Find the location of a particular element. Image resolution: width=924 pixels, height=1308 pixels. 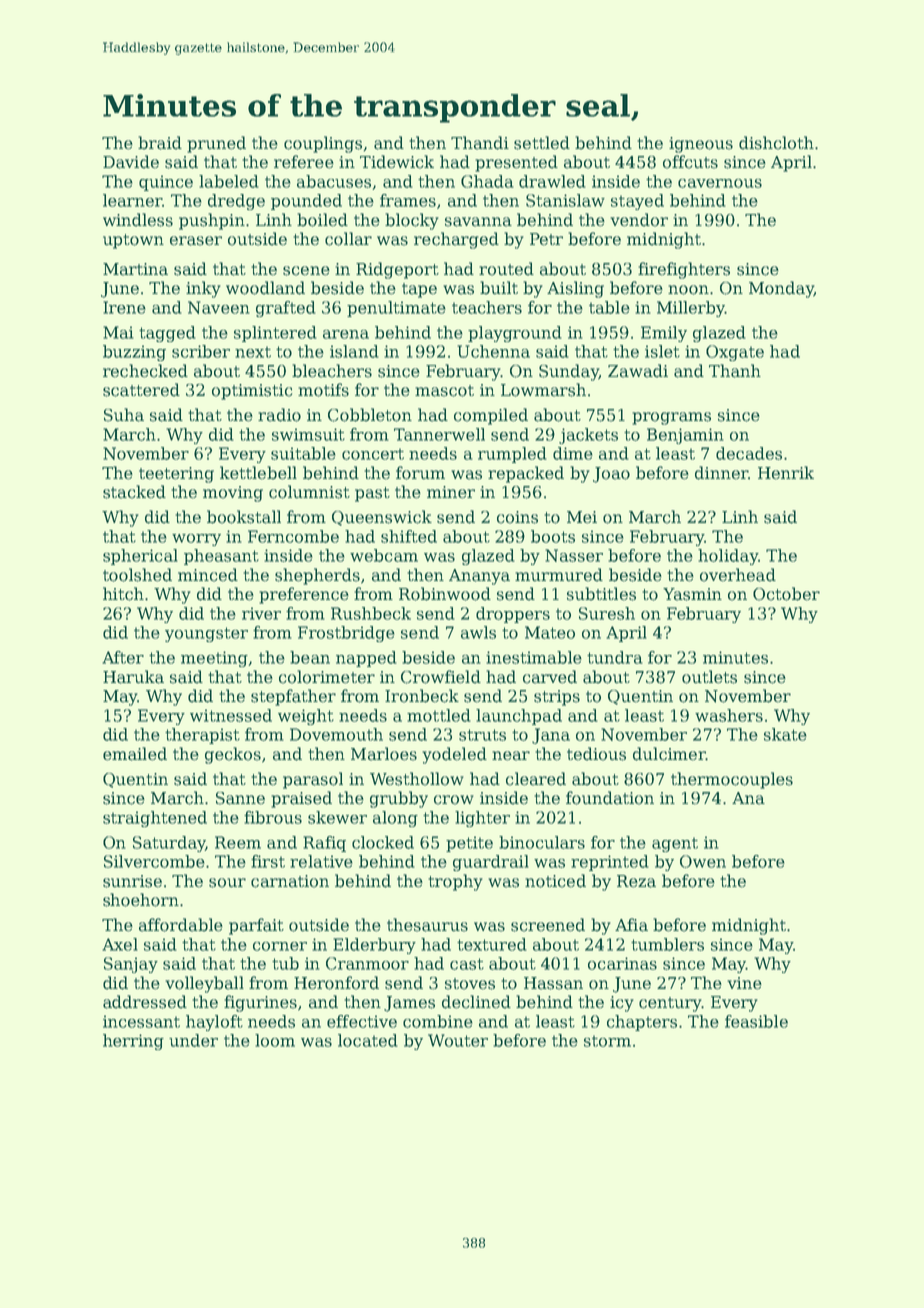

October is located at coordinates (786, 594).
